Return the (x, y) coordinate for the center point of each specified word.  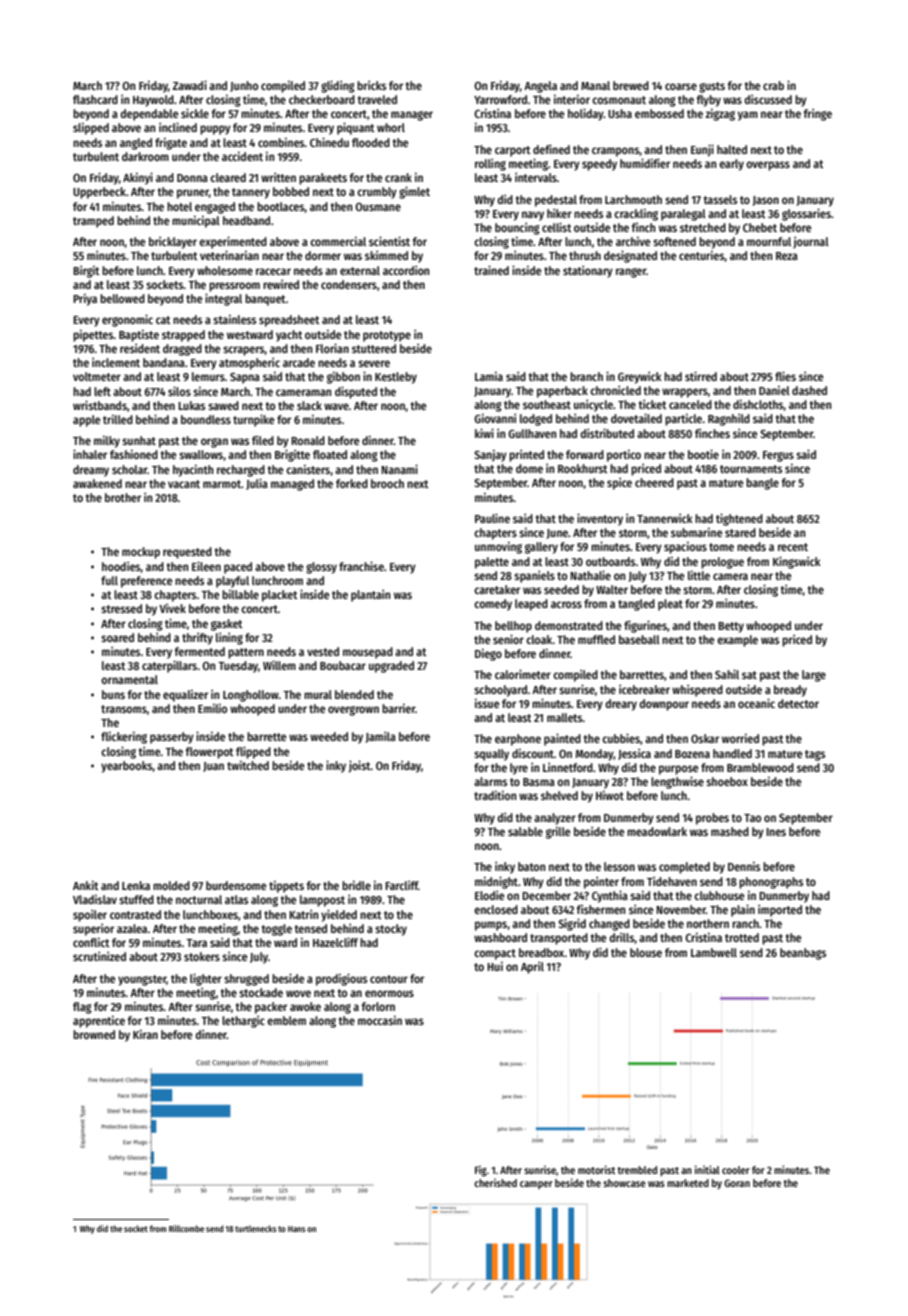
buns (113, 694)
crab (773, 85)
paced (238, 568)
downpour (664, 705)
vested (323, 651)
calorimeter (523, 674)
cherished (495, 1182)
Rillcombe (186, 1228)
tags (815, 755)
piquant (356, 128)
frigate (171, 144)
